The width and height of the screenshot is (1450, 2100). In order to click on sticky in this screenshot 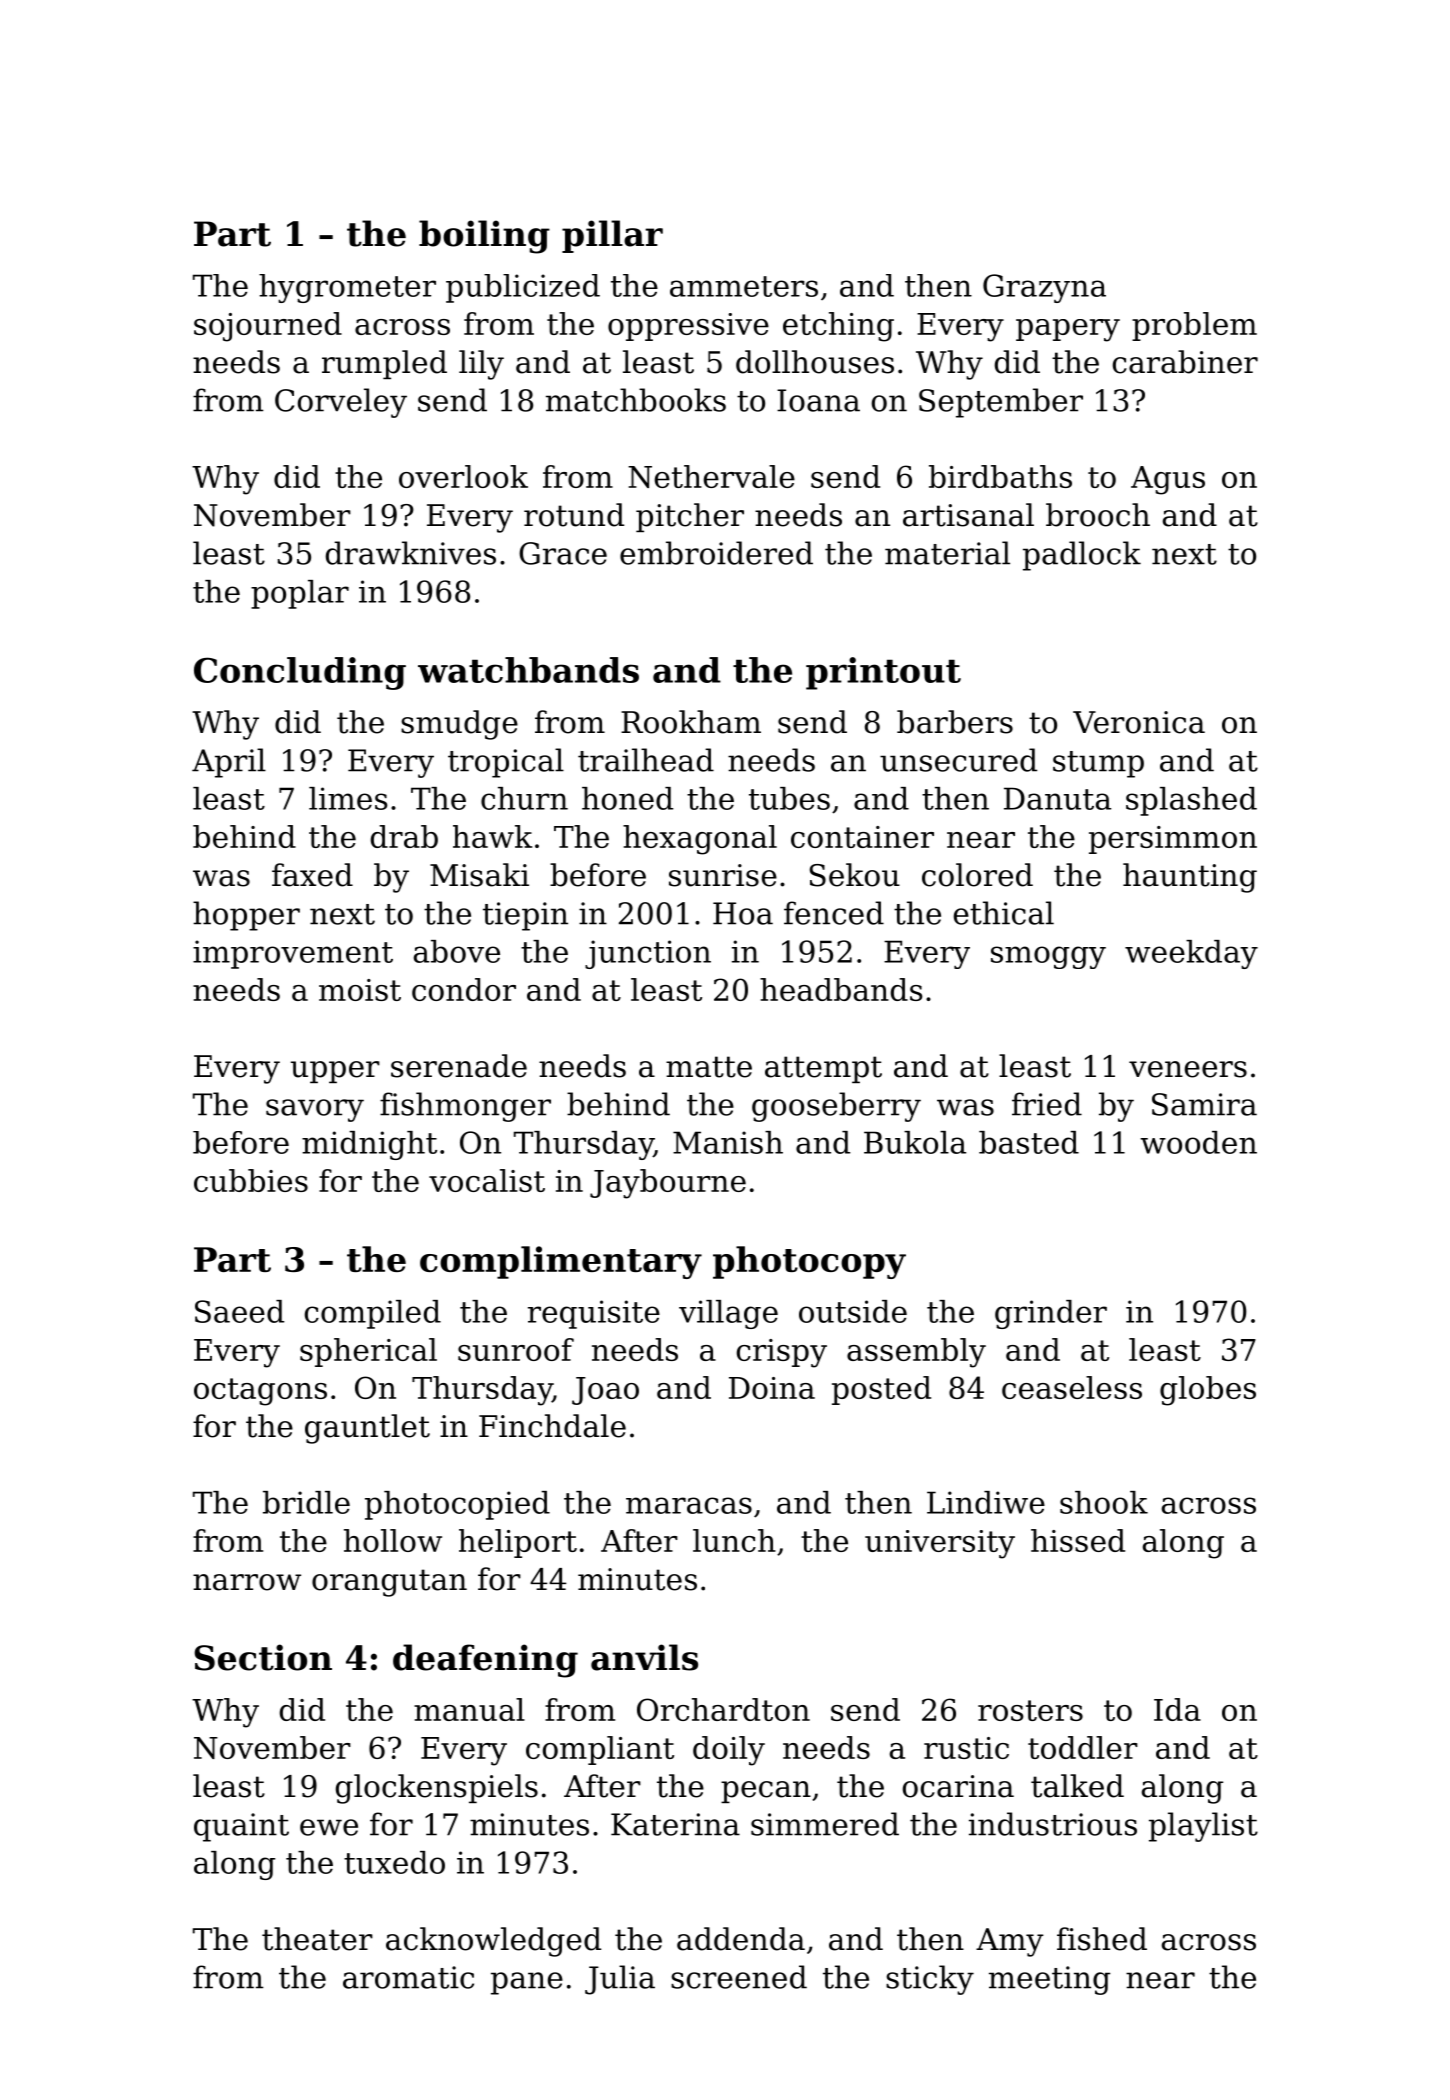, I will do `click(930, 1980)`.
